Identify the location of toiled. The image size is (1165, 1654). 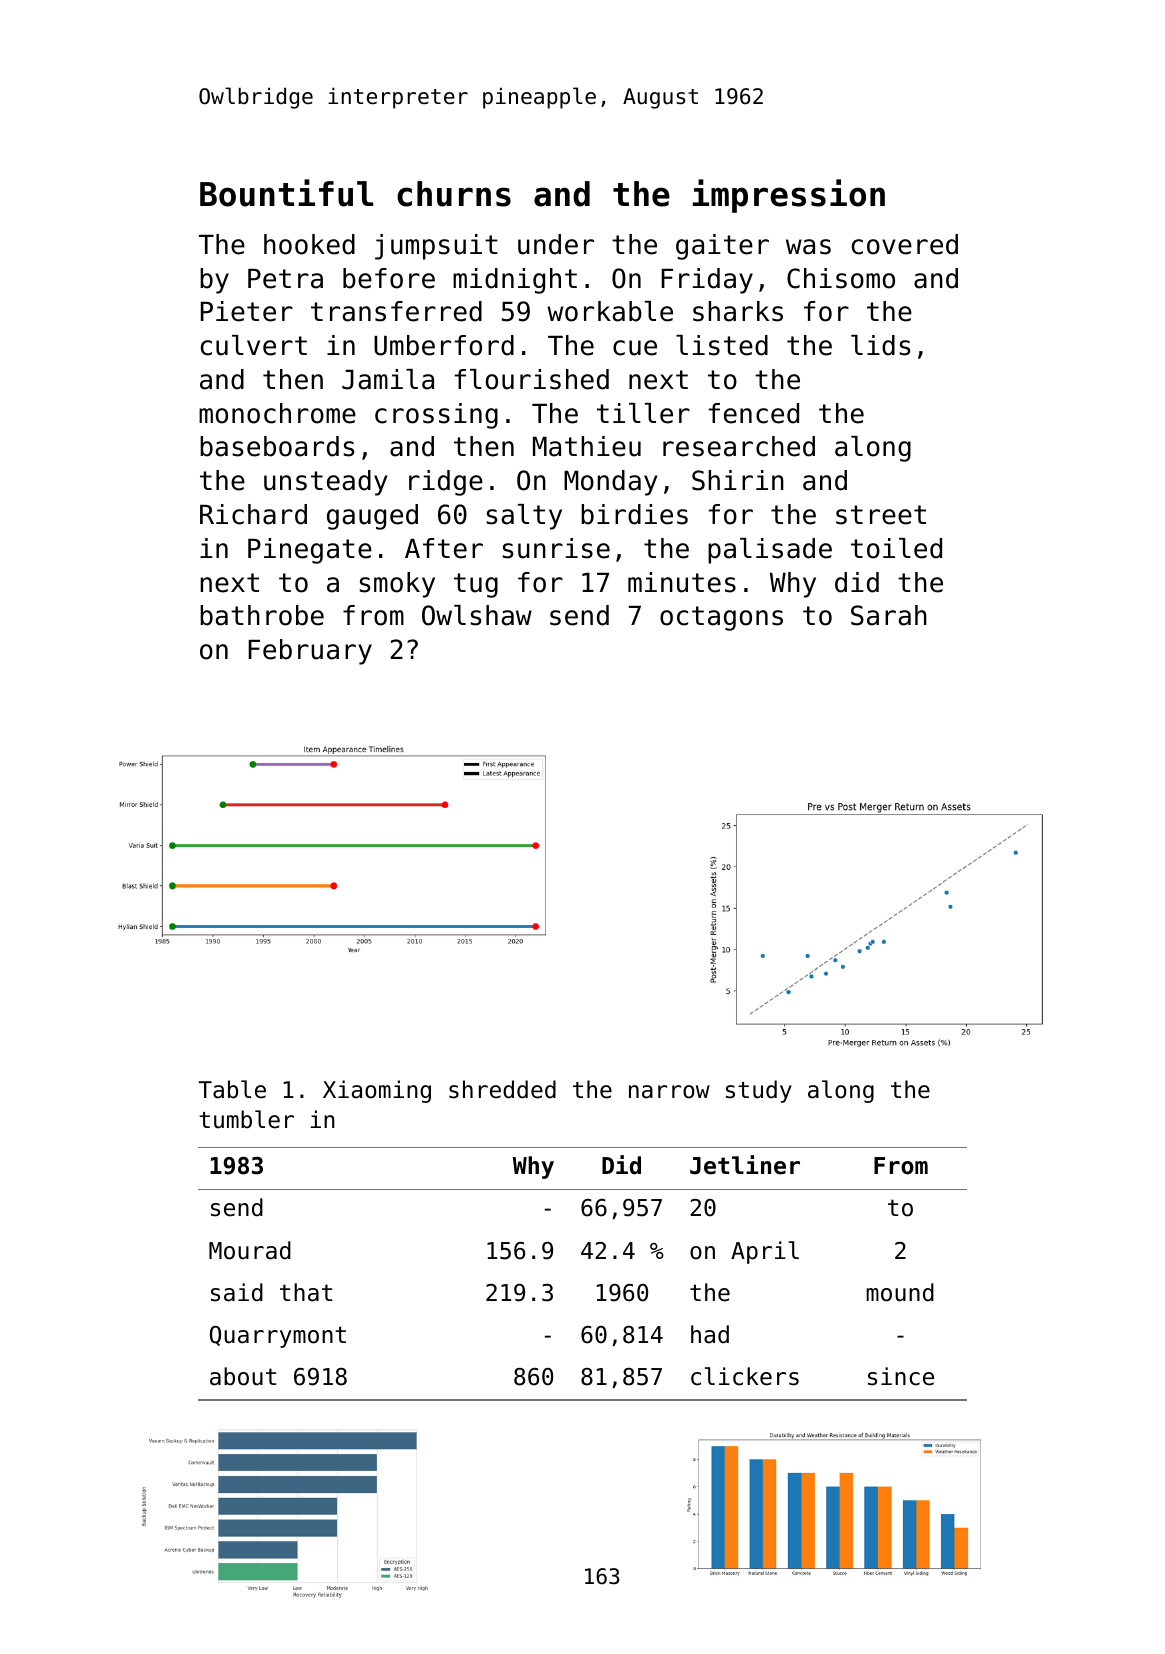
(896, 548).
